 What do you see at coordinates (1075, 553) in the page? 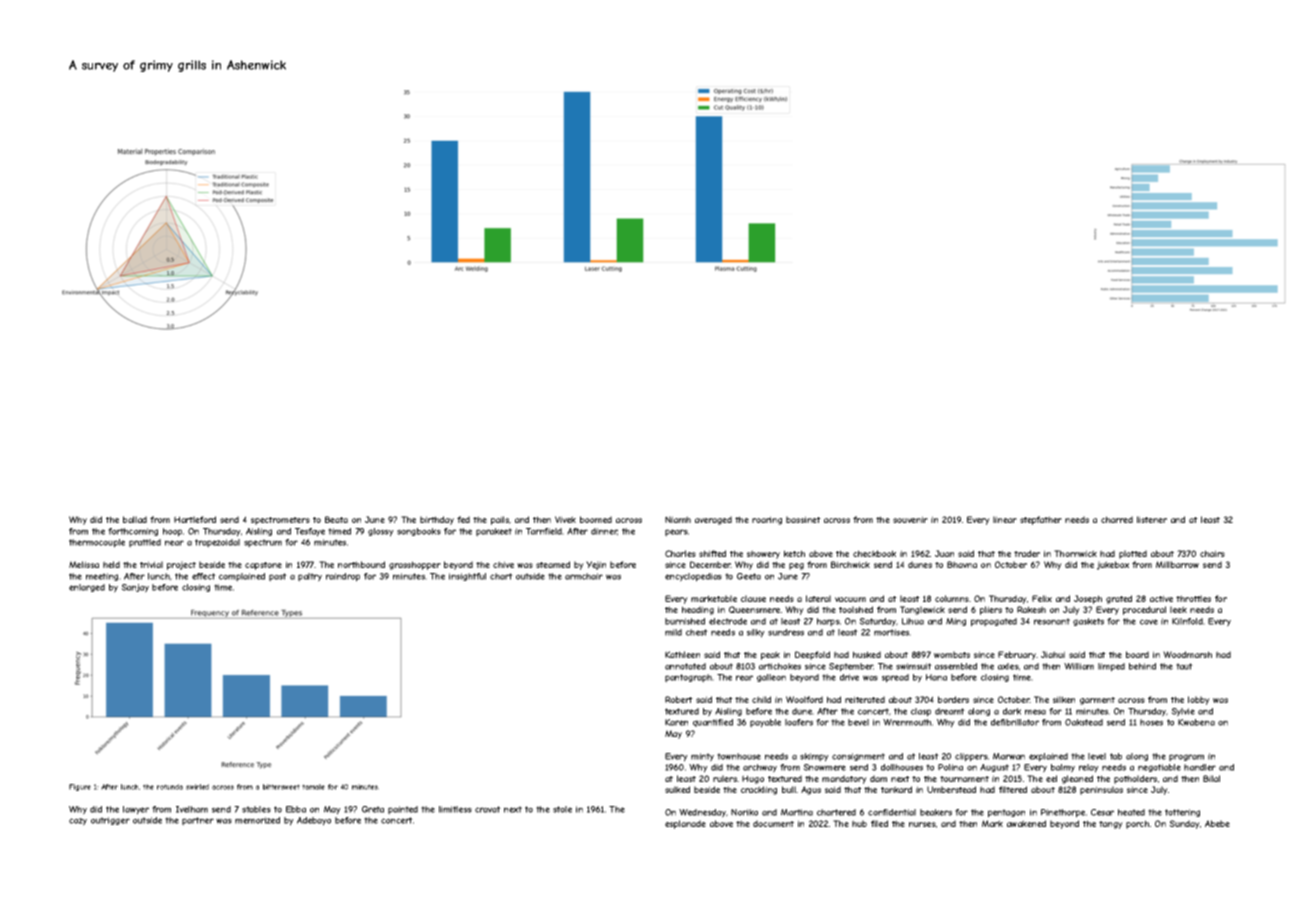
I see `Thornwick` at bounding box center [1075, 553].
